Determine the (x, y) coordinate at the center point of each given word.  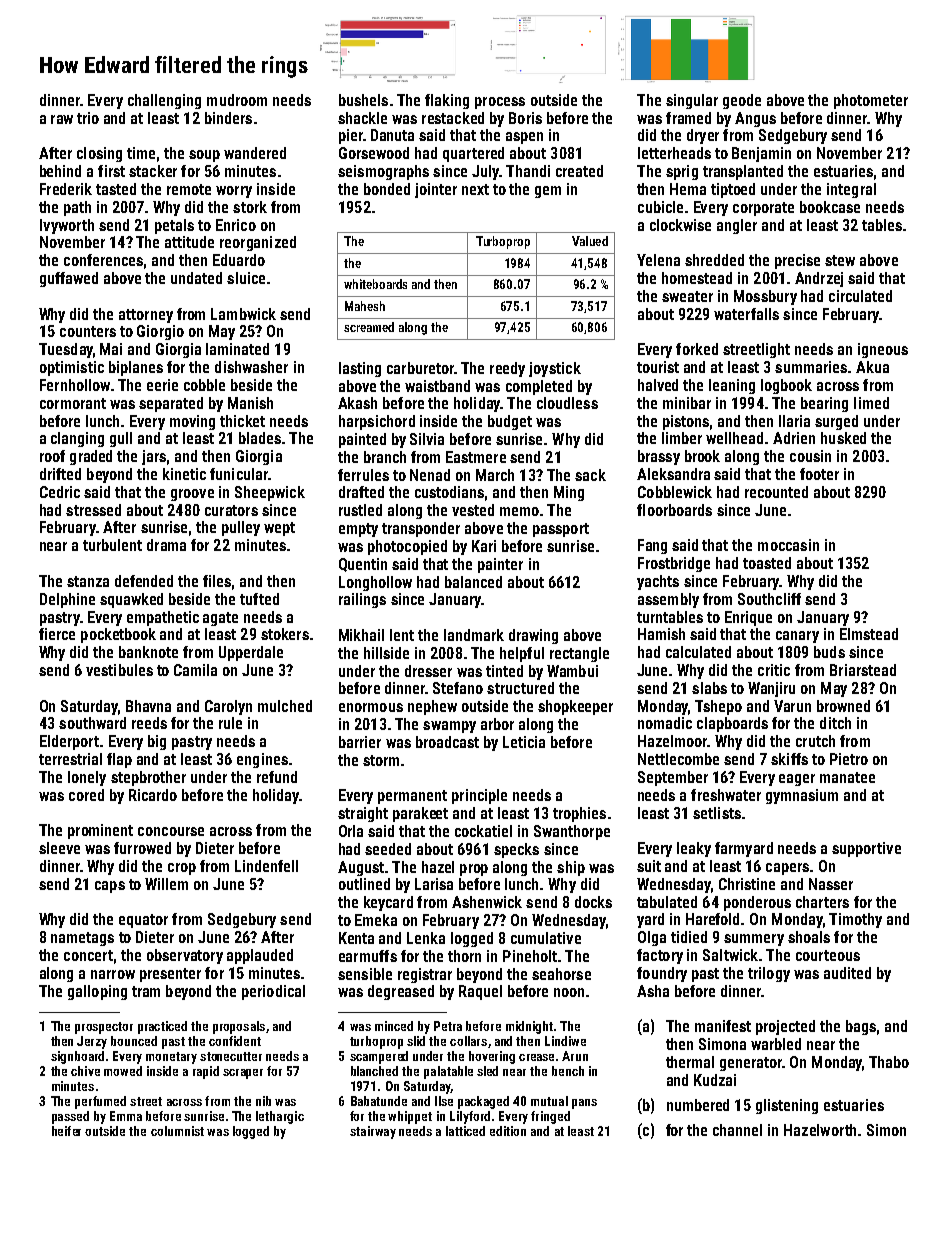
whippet (410, 1117)
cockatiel (483, 831)
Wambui (572, 671)
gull (121, 439)
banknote (148, 652)
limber (682, 438)
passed (70, 1117)
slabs (709, 688)
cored (86, 795)
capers (787, 869)
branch (385, 457)
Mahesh (365, 306)
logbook (786, 386)
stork (250, 207)
